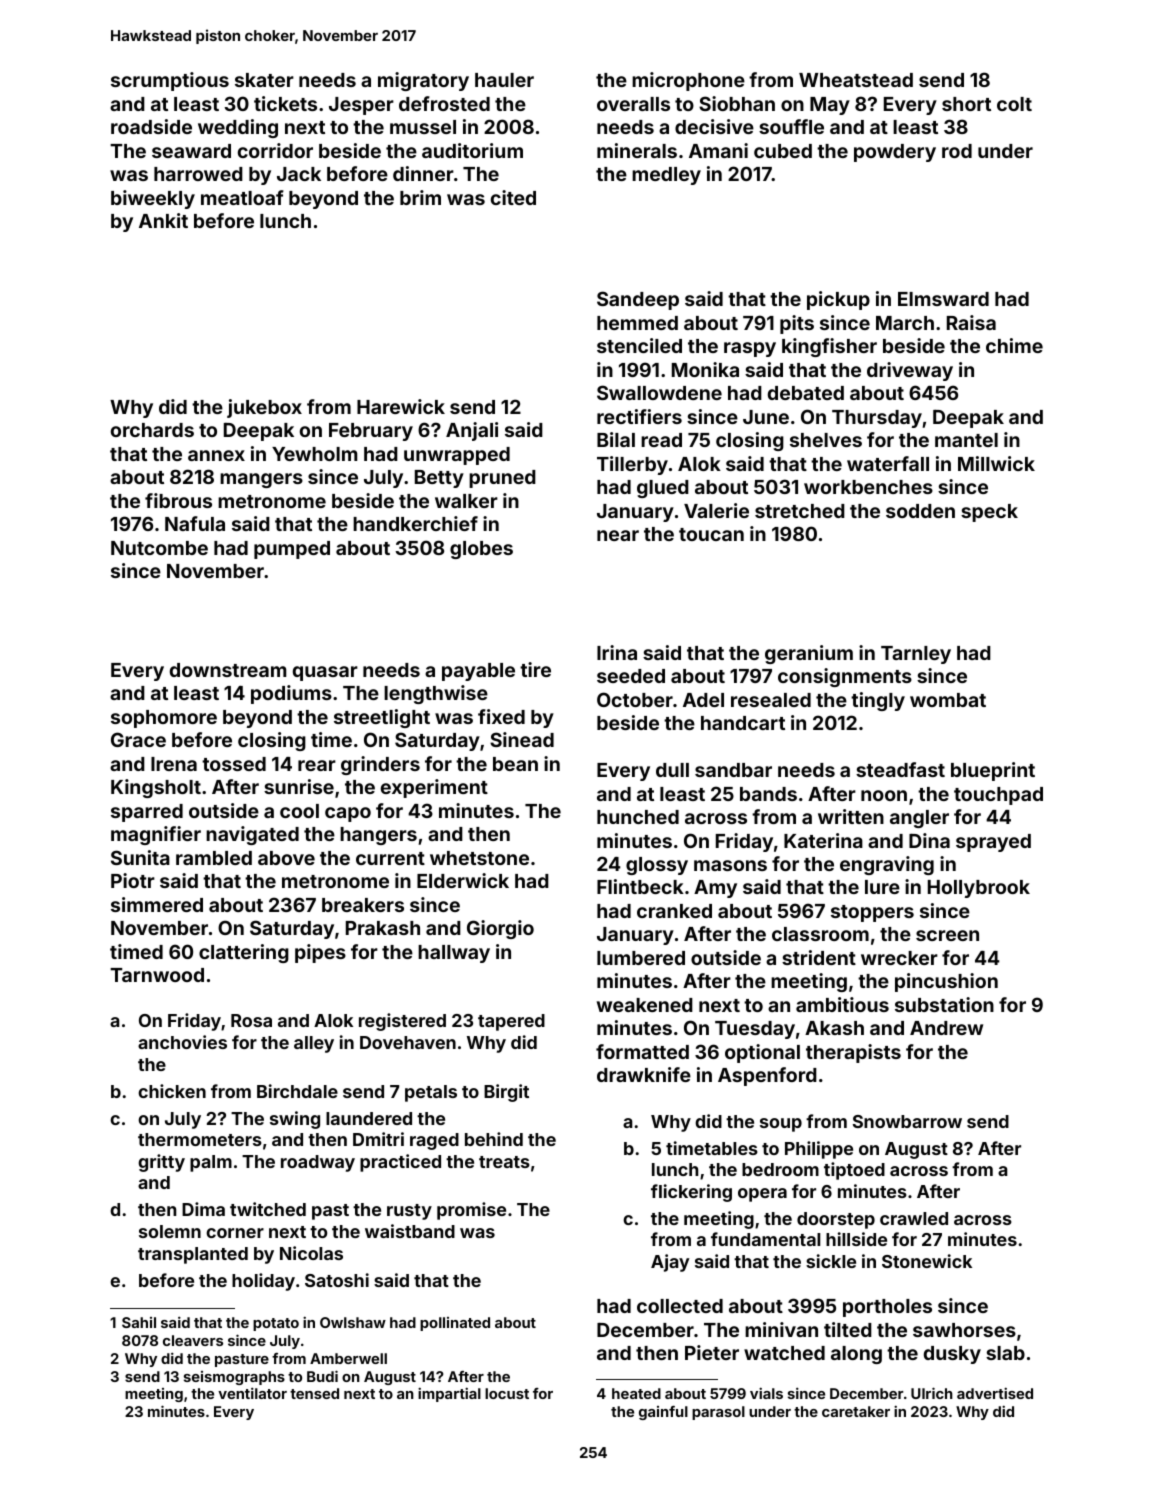 This document has width=1158, height=1499. Describe the element at coordinates (780, 1169) in the document. I see `bedroom` at that location.
